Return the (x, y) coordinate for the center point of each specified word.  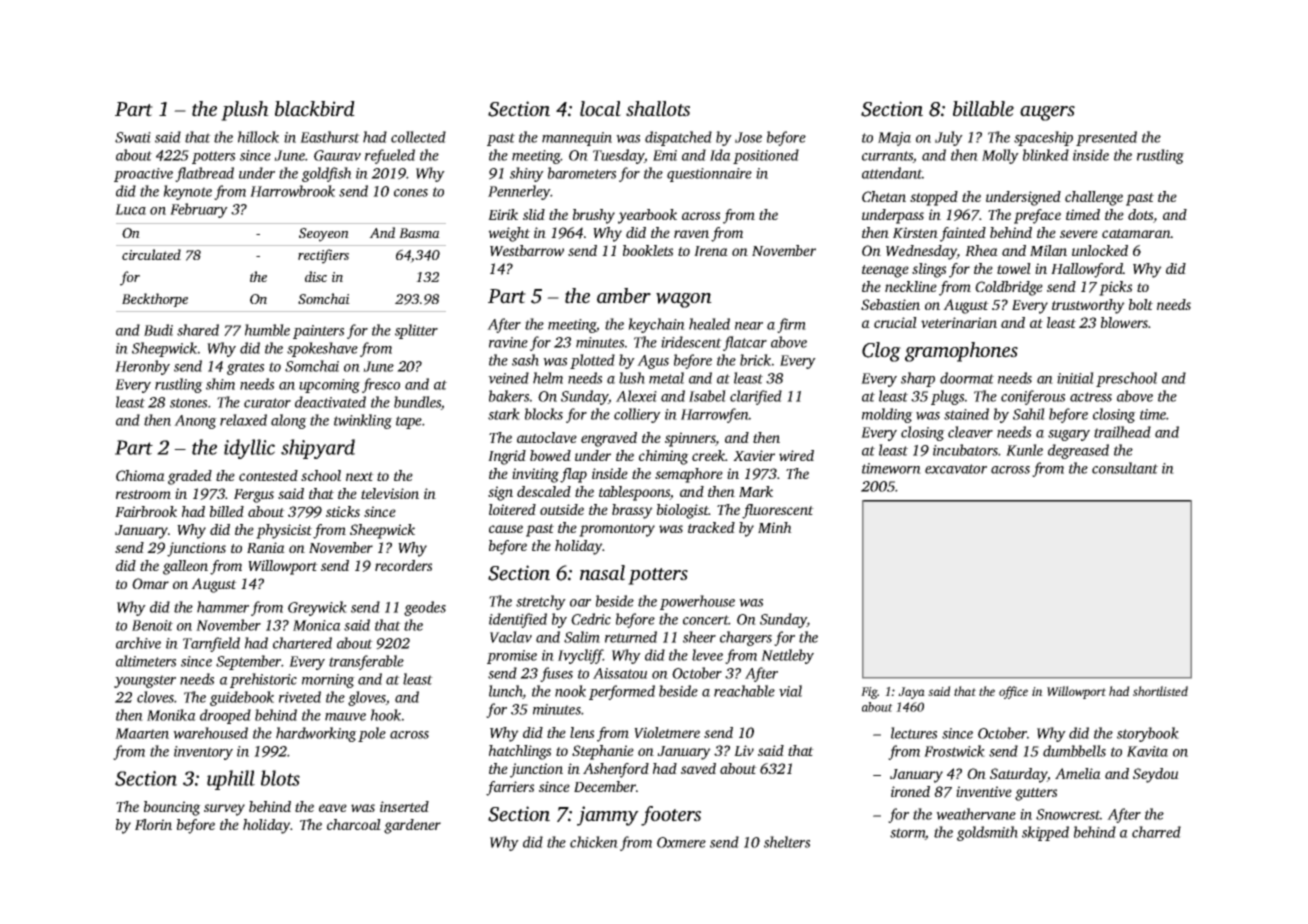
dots (1140, 214)
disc (316, 276)
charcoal (354, 824)
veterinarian (959, 322)
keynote (187, 192)
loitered (512, 509)
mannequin (577, 139)
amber (624, 296)
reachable (744, 691)
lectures (914, 733)
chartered (302, 643)
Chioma (140, 475)
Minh (775, 527)
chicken (594, 842)
